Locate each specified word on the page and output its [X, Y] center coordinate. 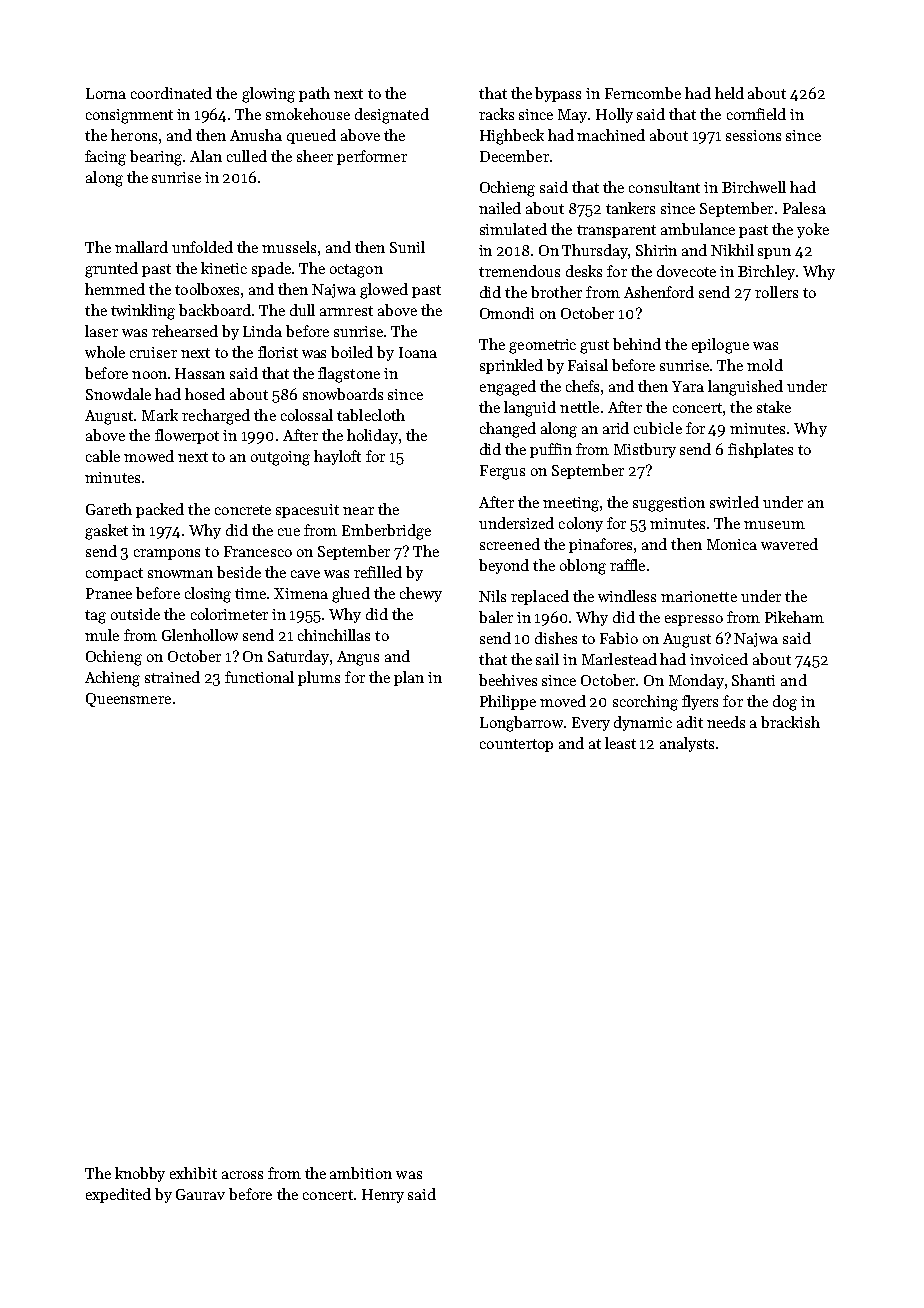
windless [627, 596]
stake [774, 407]
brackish [790, 722]
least [620, 743]
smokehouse [308, 114]
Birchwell [754, 187]
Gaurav [200, 1194]
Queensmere [128, 700]
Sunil [407, 247]
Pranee [109, 593]
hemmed [115, 289]
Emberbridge [386, 532]
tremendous [519, 271]
